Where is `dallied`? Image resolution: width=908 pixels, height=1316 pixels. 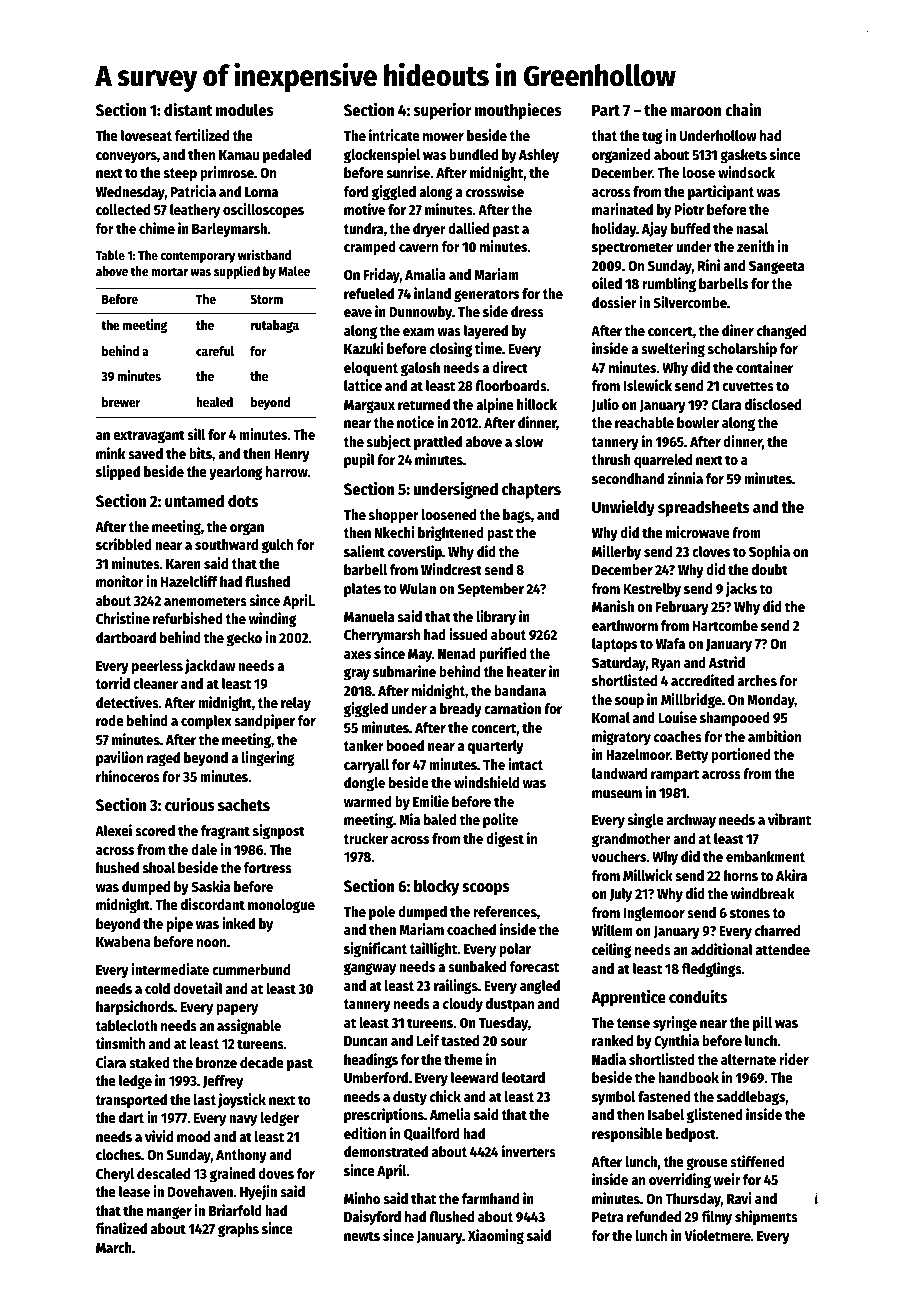
dallied is located at coordinates (468, 228).
